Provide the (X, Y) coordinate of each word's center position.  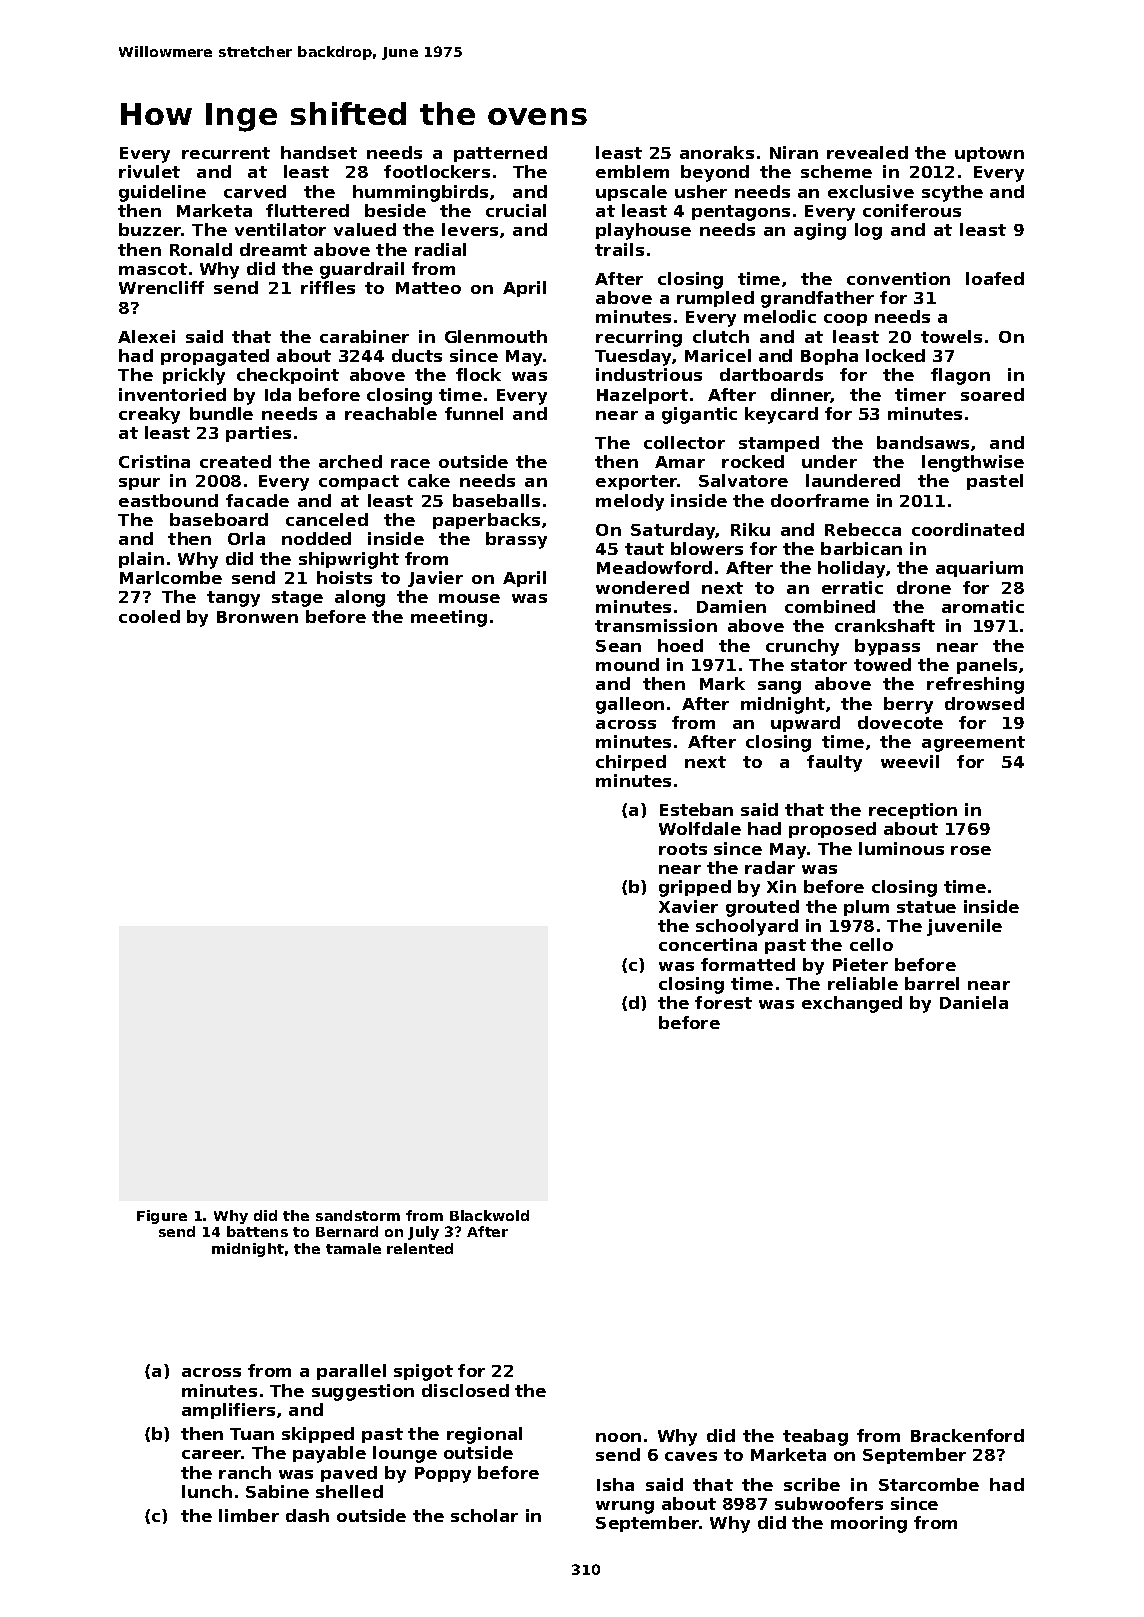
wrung (625, 1507)
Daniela (974, 1002)
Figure (162, 1217)
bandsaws (923, 442)
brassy (516, 540)
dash (307, 1515)
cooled (149, 616)
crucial (516, 210)
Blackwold (489, 1215)
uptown (989, 154)
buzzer (150, 229)
